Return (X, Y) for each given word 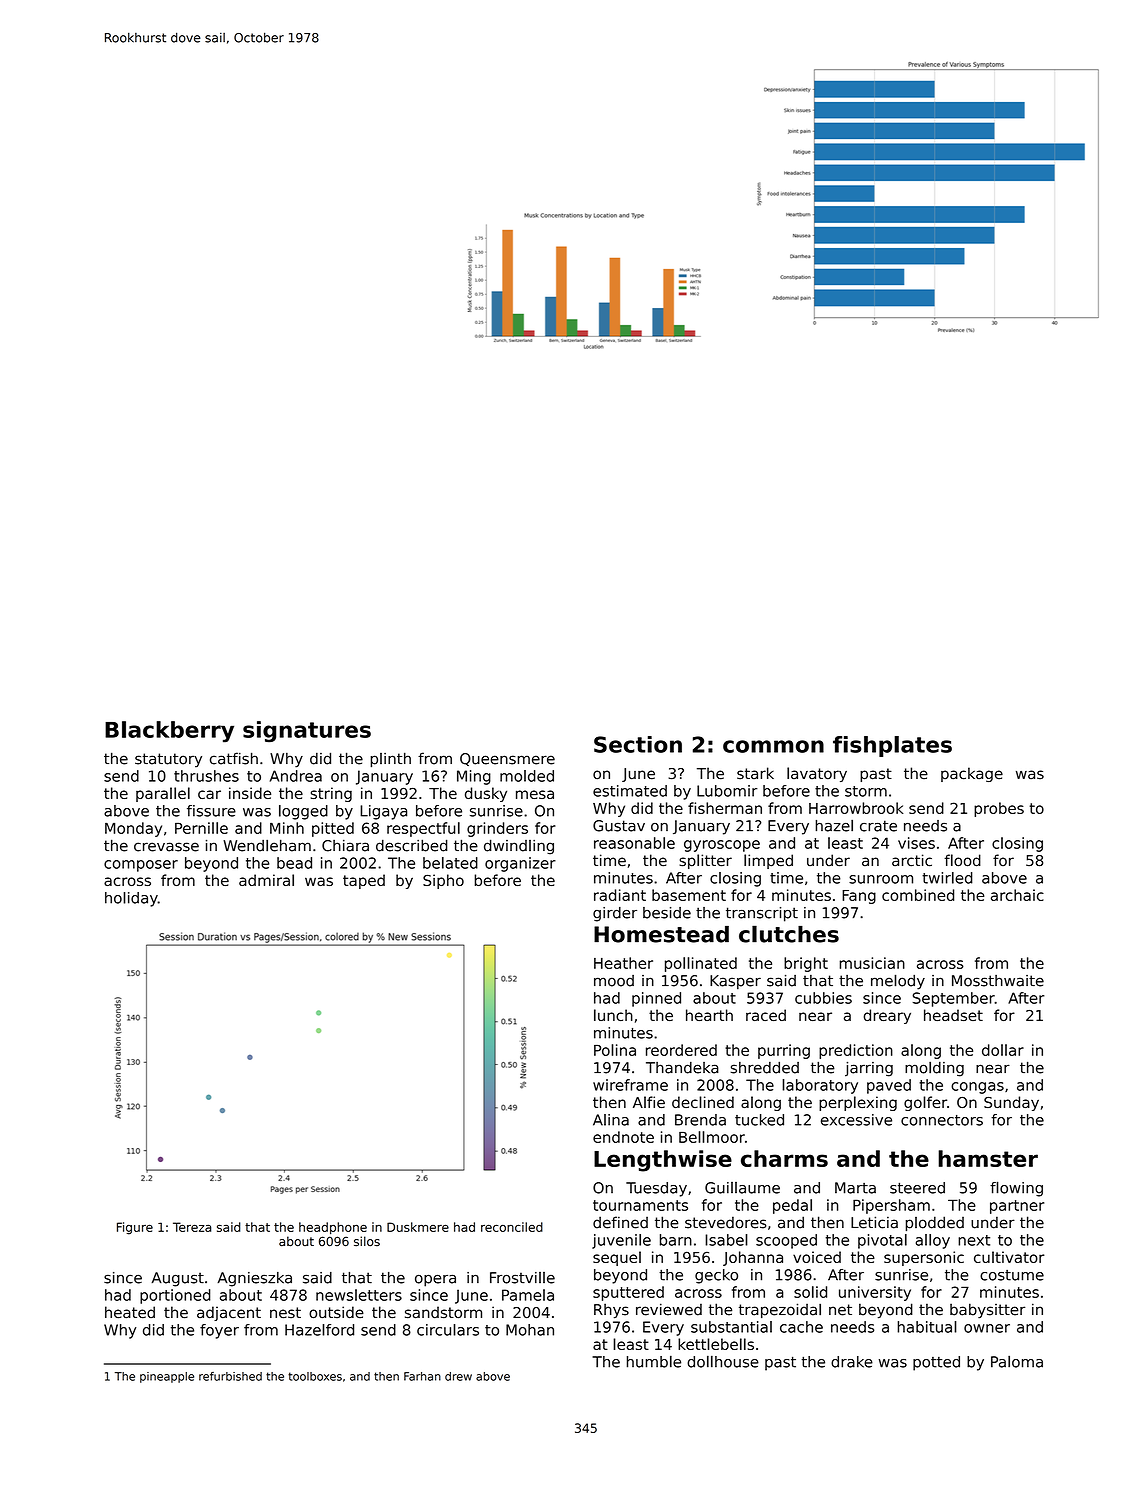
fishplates (892, 746)
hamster (988, 1158)
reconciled (512, 1227)
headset (953, 1015)
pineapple (167, 1377)
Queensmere (507, 759)
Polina (615, 1050)
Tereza (192, 1227)
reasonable (634, 843)
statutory (168, 760)
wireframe (630, 1085)
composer (141, 866)
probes (999, 809)
